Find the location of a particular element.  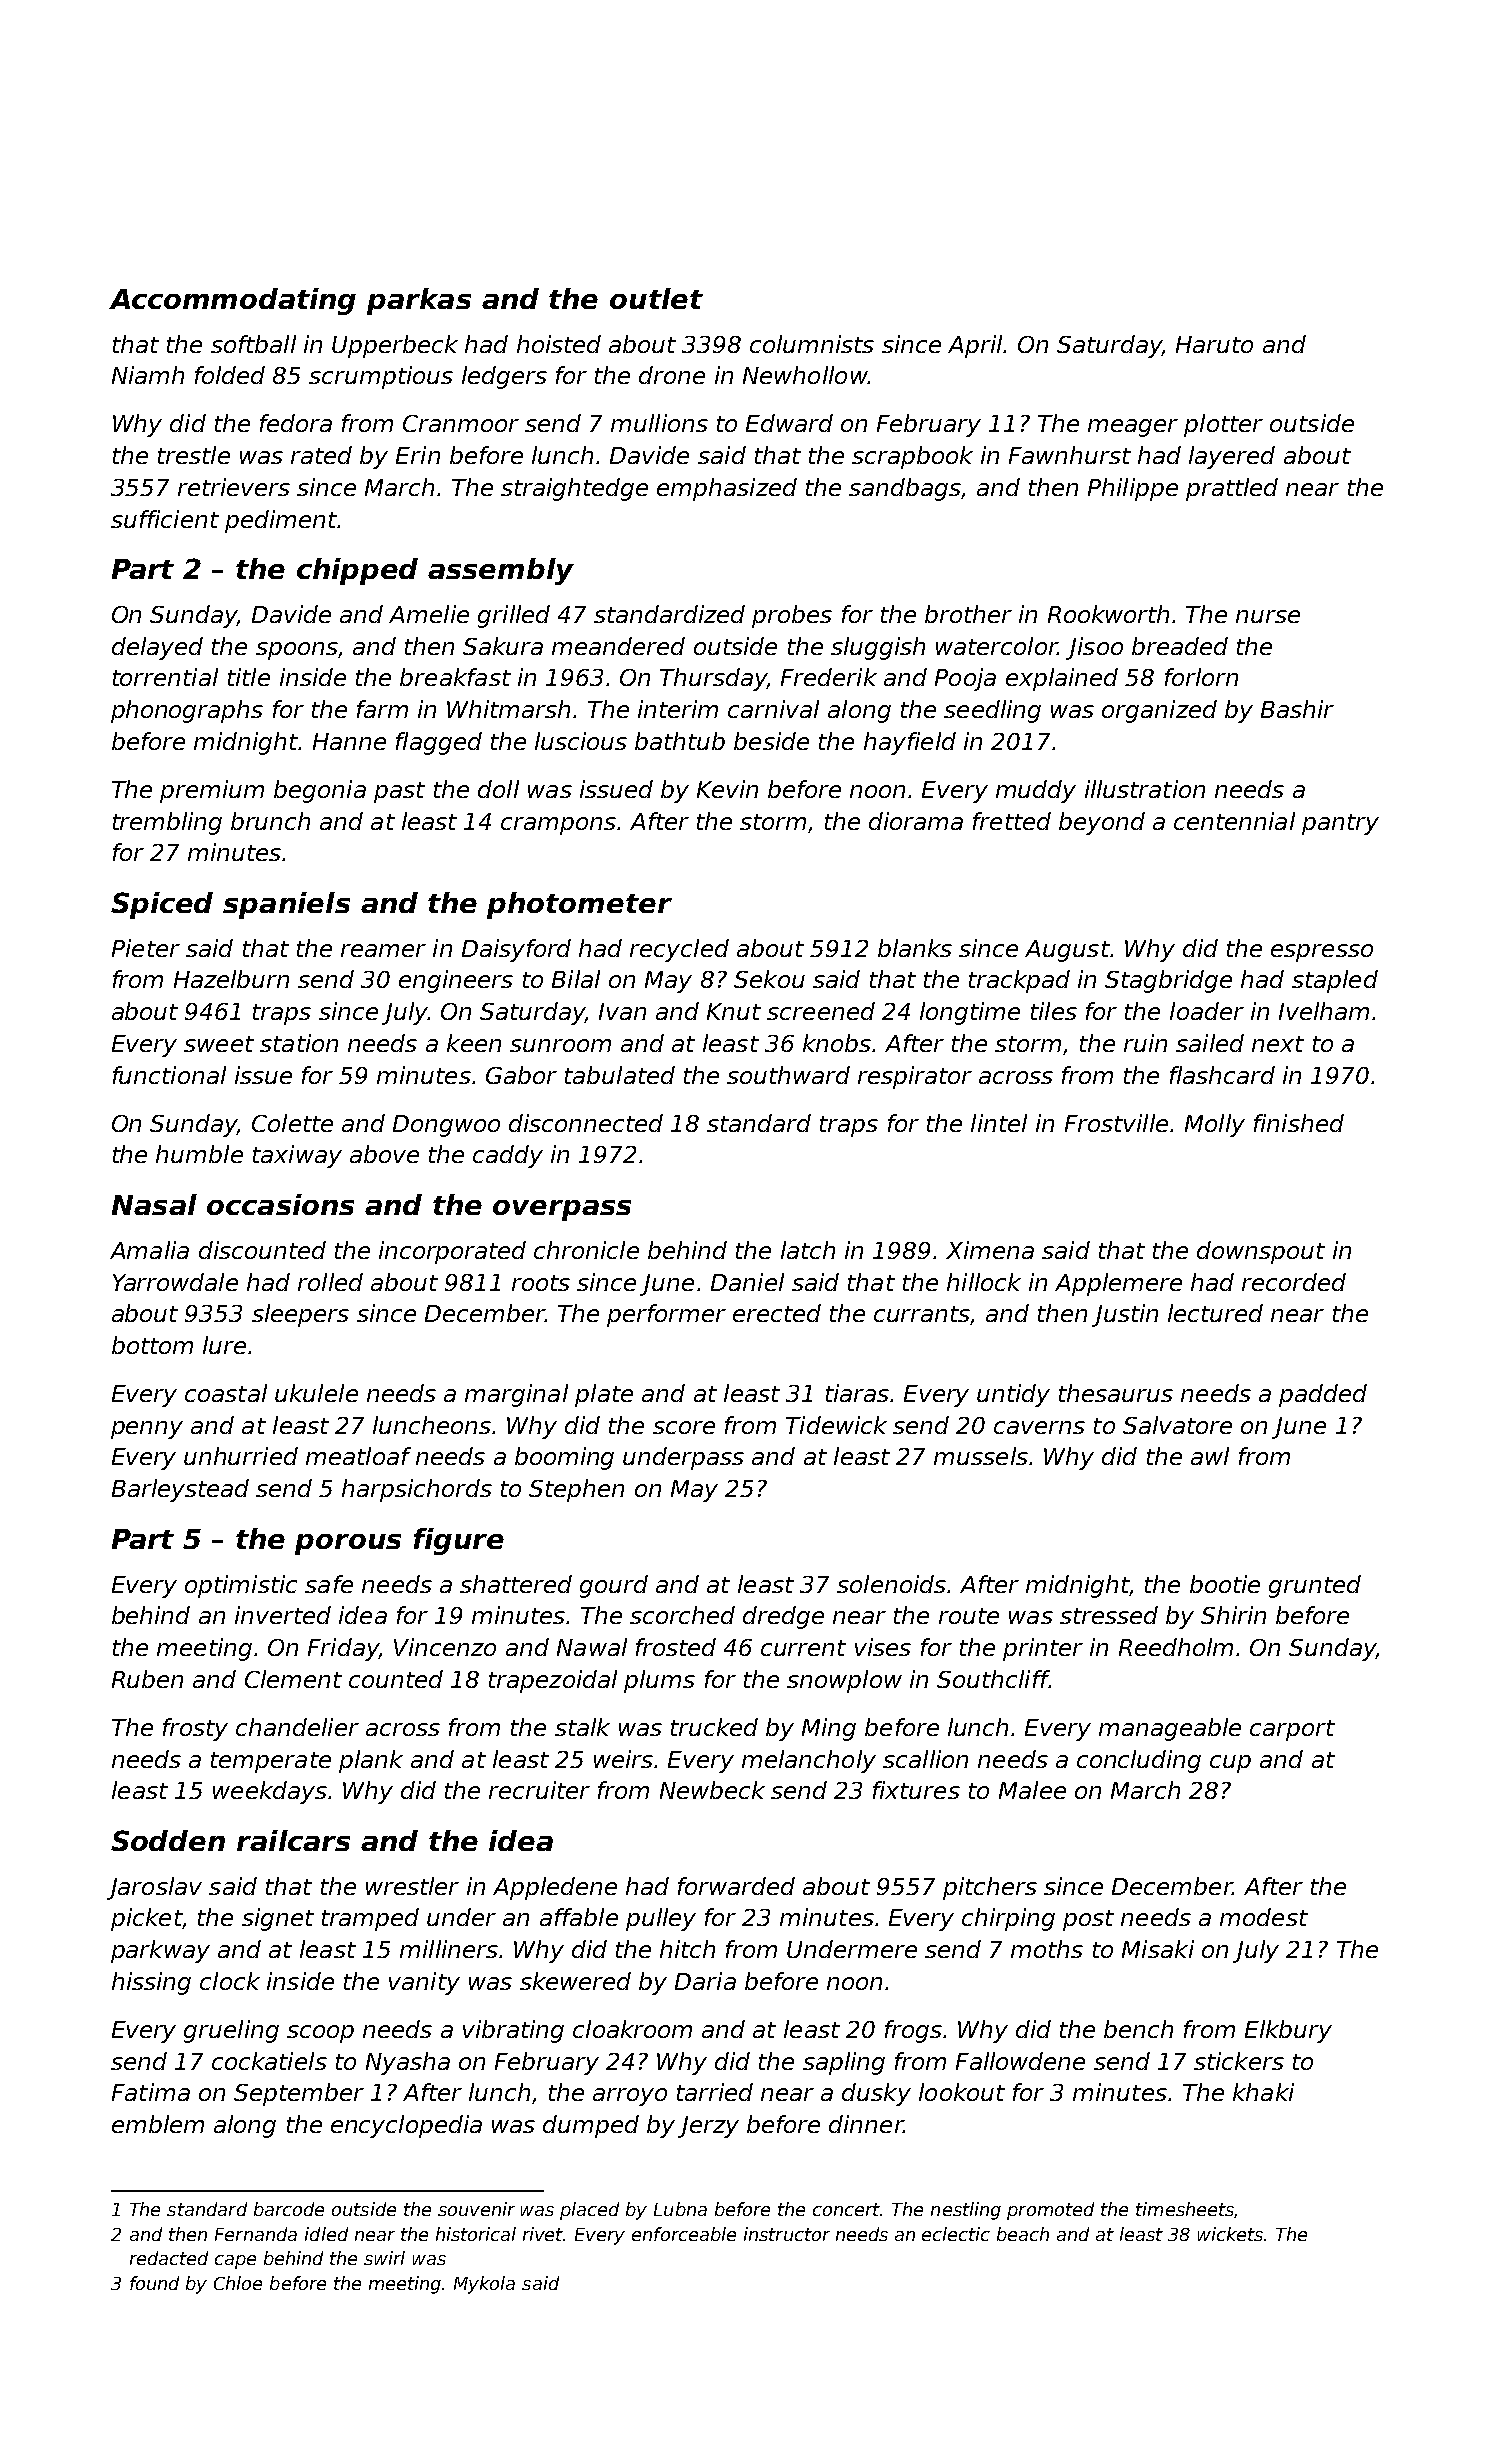

assembly is located at coordinates (501, 571).
